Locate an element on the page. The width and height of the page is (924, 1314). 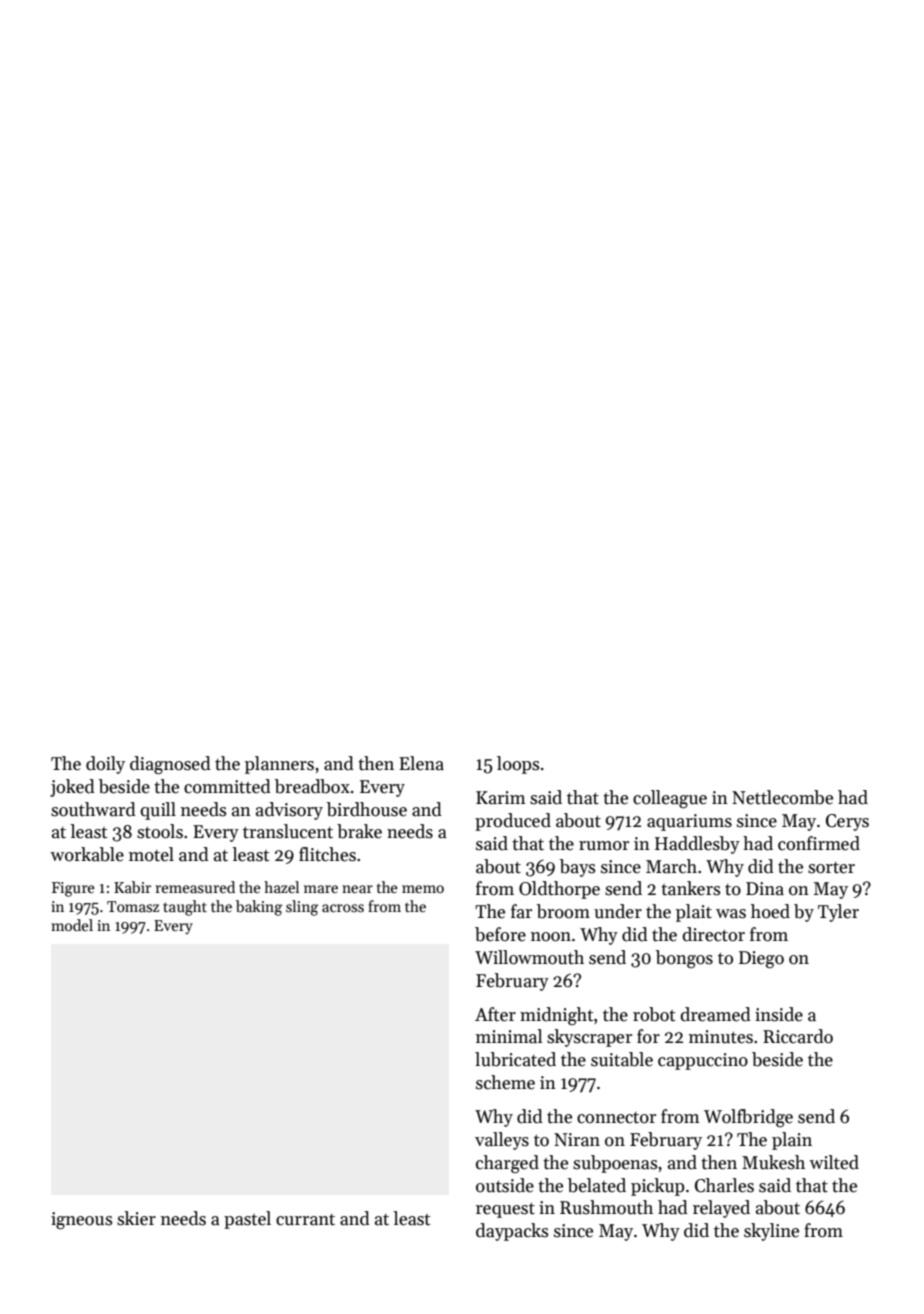
colleague is located at coordinates (670, 799).
